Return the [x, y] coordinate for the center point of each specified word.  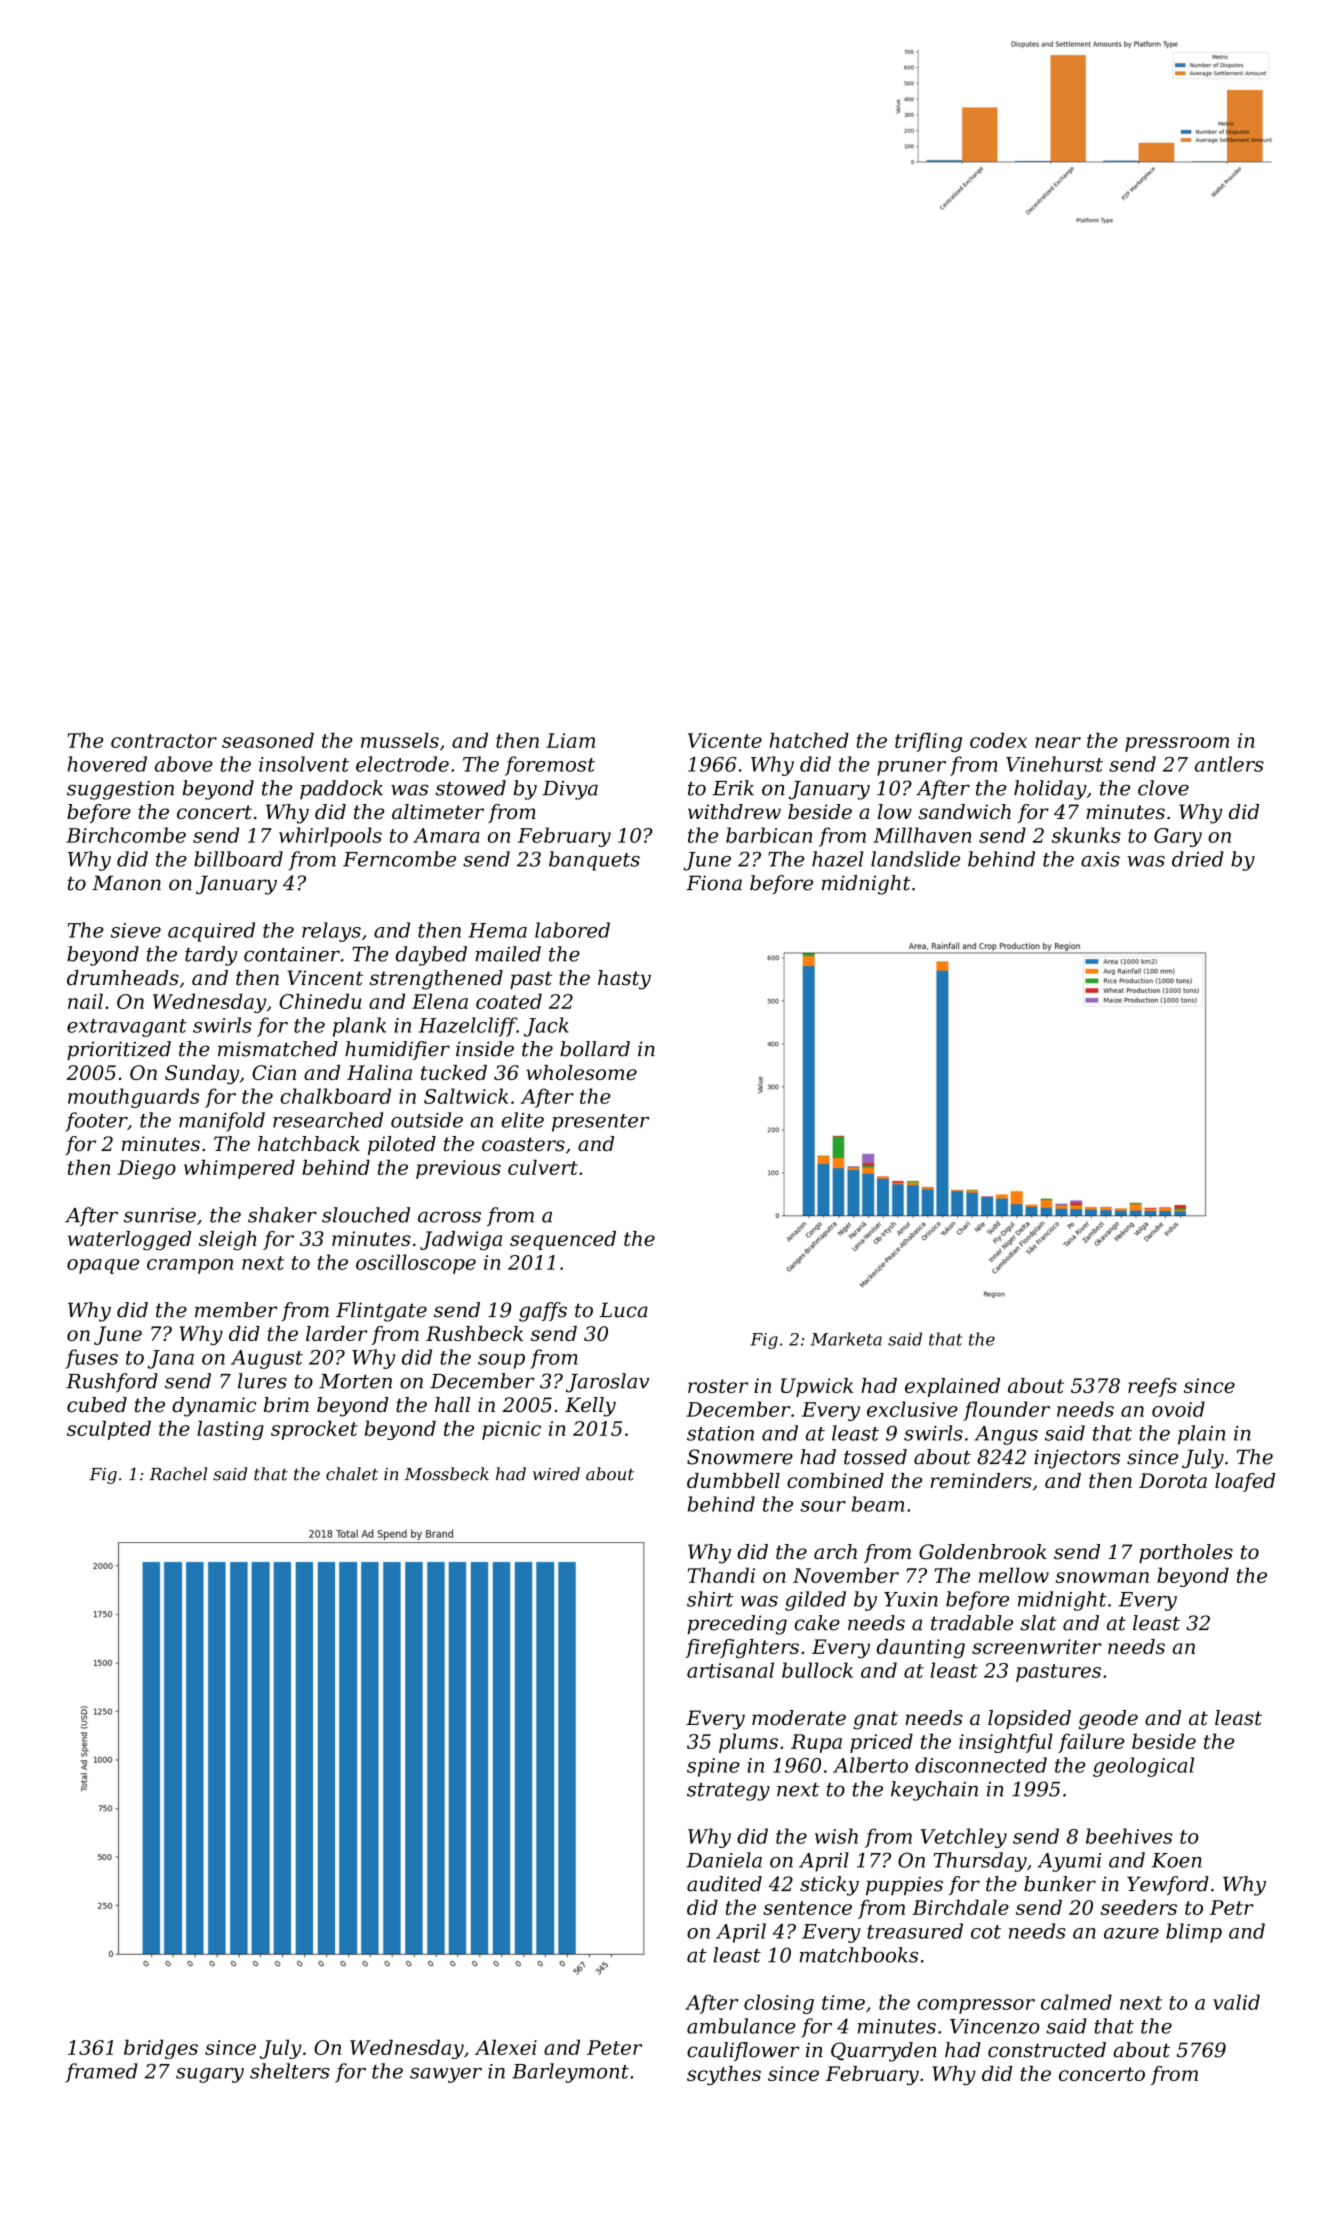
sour [823, 1506]
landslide [915, 859]
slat [1038, 1623]
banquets [594, 861]
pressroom [1177, 744]
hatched [809, 740]
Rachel [178, 1474]
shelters [290, 2071]
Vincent [325, 978]
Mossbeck [447, 1474]
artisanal [730, 1670]
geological [1143, 1767]
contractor [164, 741]
